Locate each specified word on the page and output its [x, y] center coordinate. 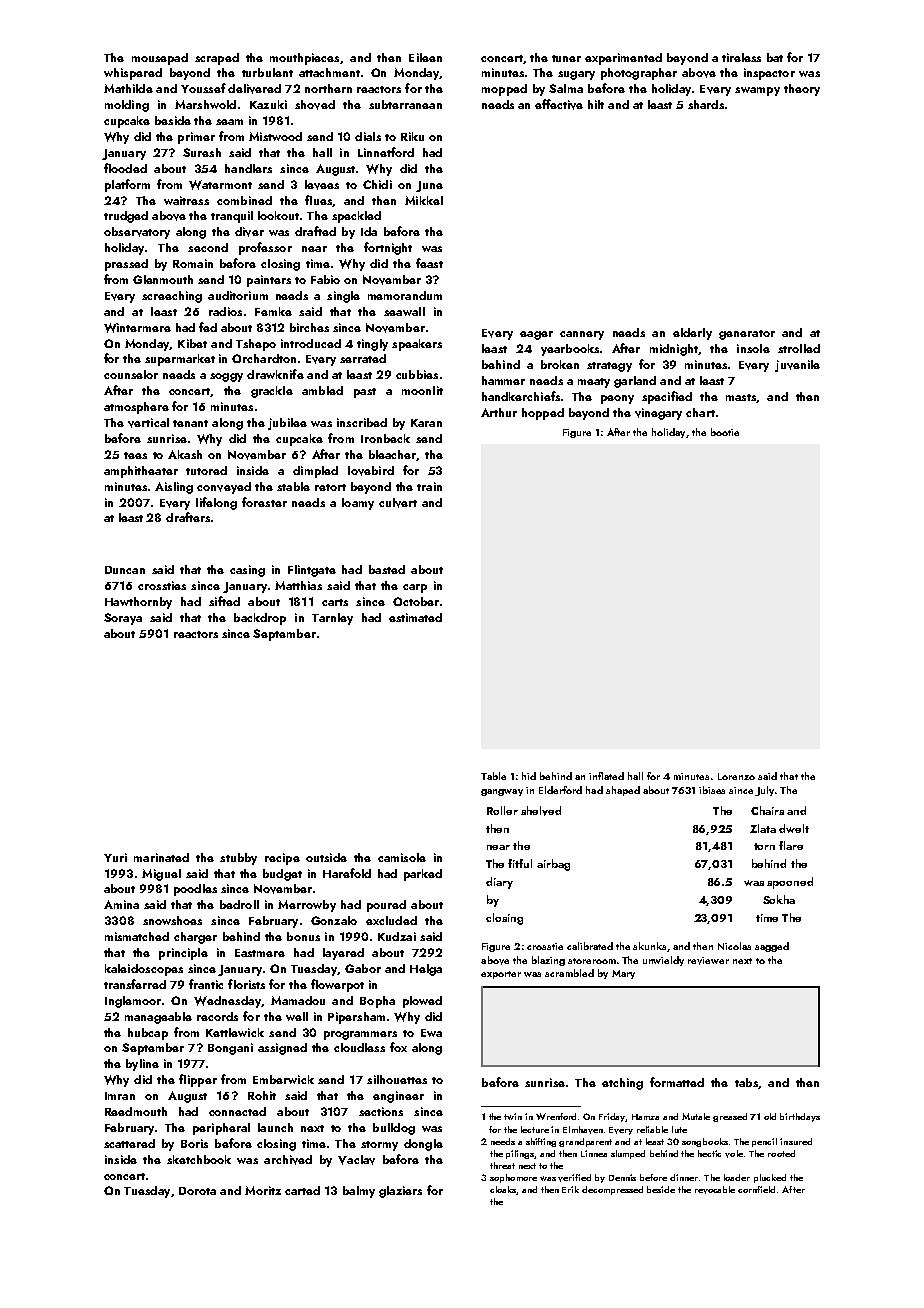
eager [536, 335]
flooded [125, 168]
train [429, 486]
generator [747, 335]
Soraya [123, 619]
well [297, 1016]
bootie [725, 432]
